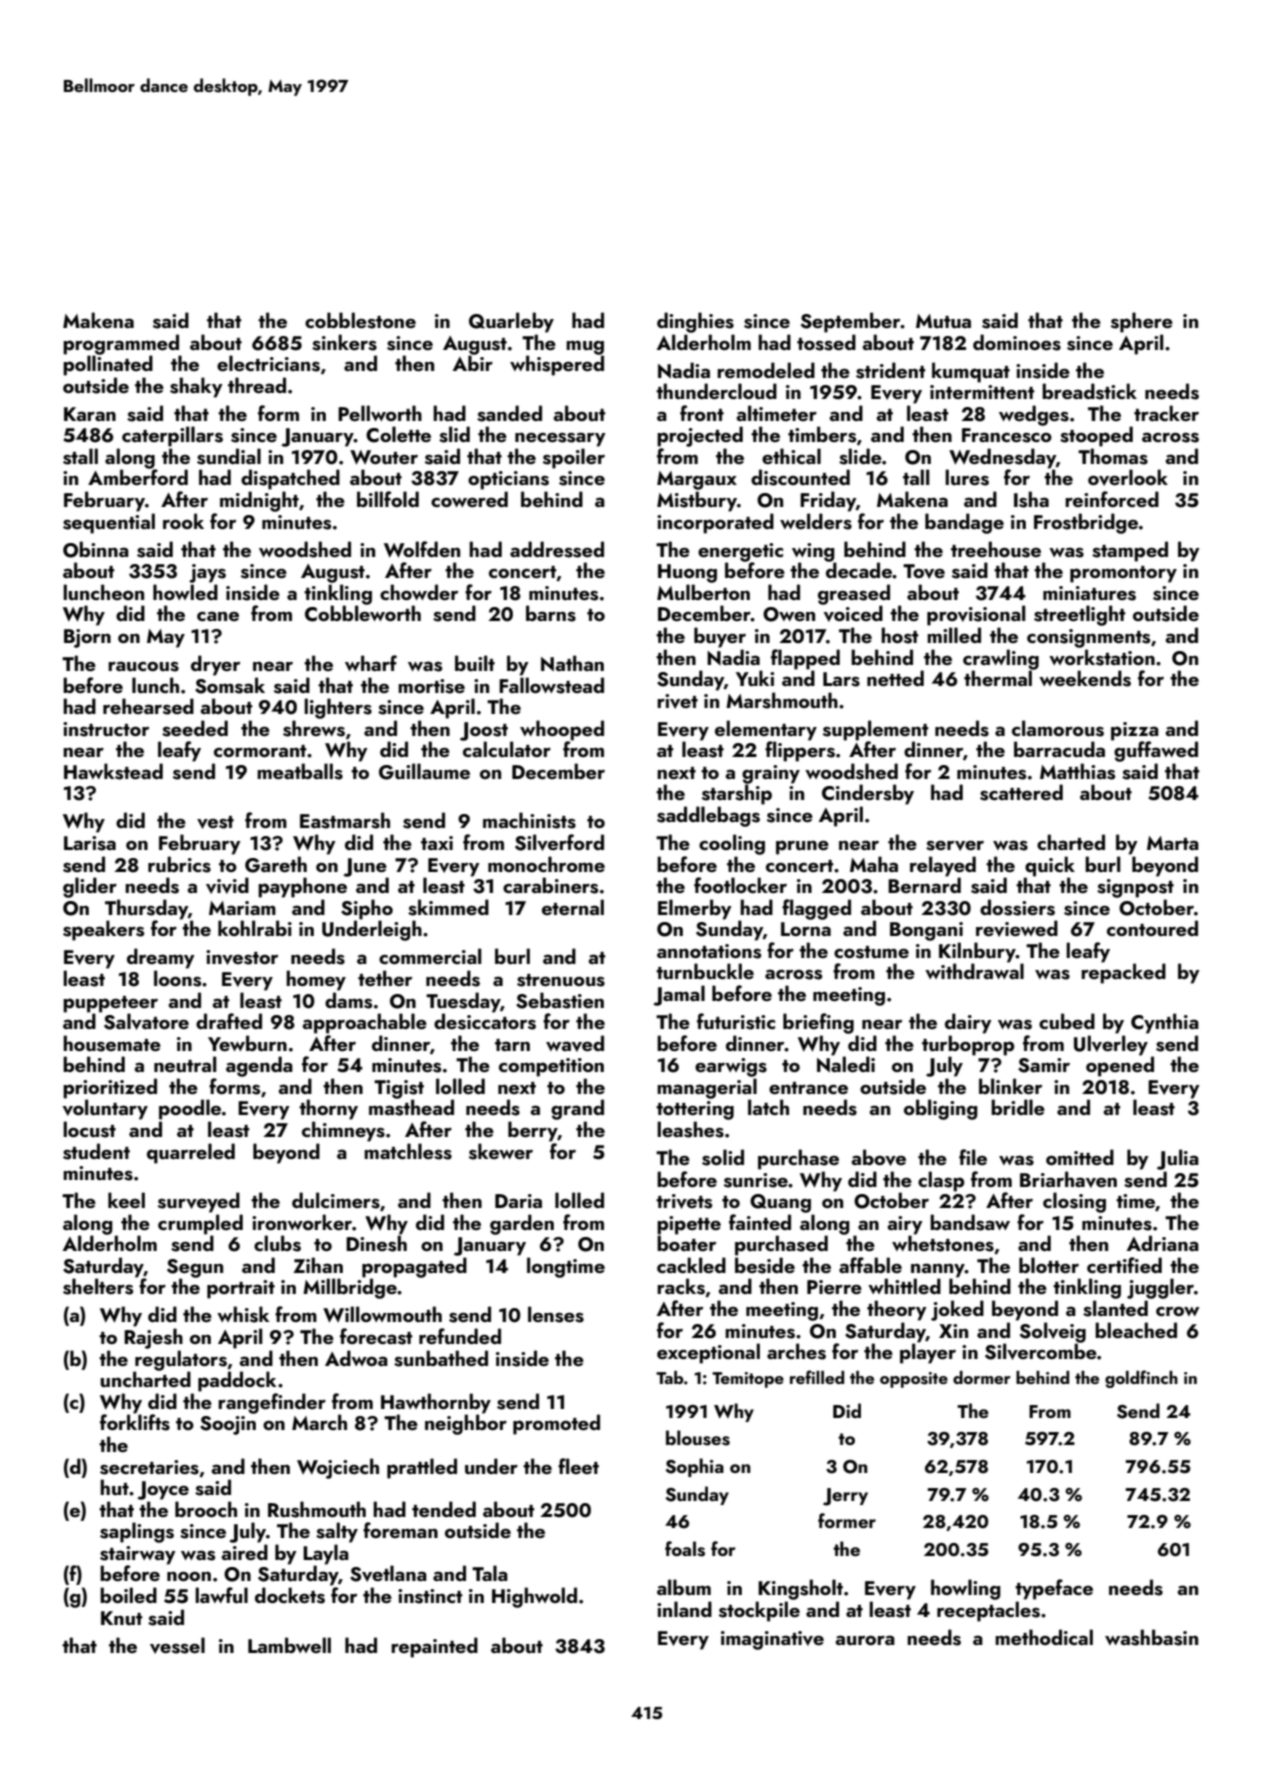 Image resolution: width=1262 pixels, height=1785 pixels. I want to click on programmed, so click(121, 344).
